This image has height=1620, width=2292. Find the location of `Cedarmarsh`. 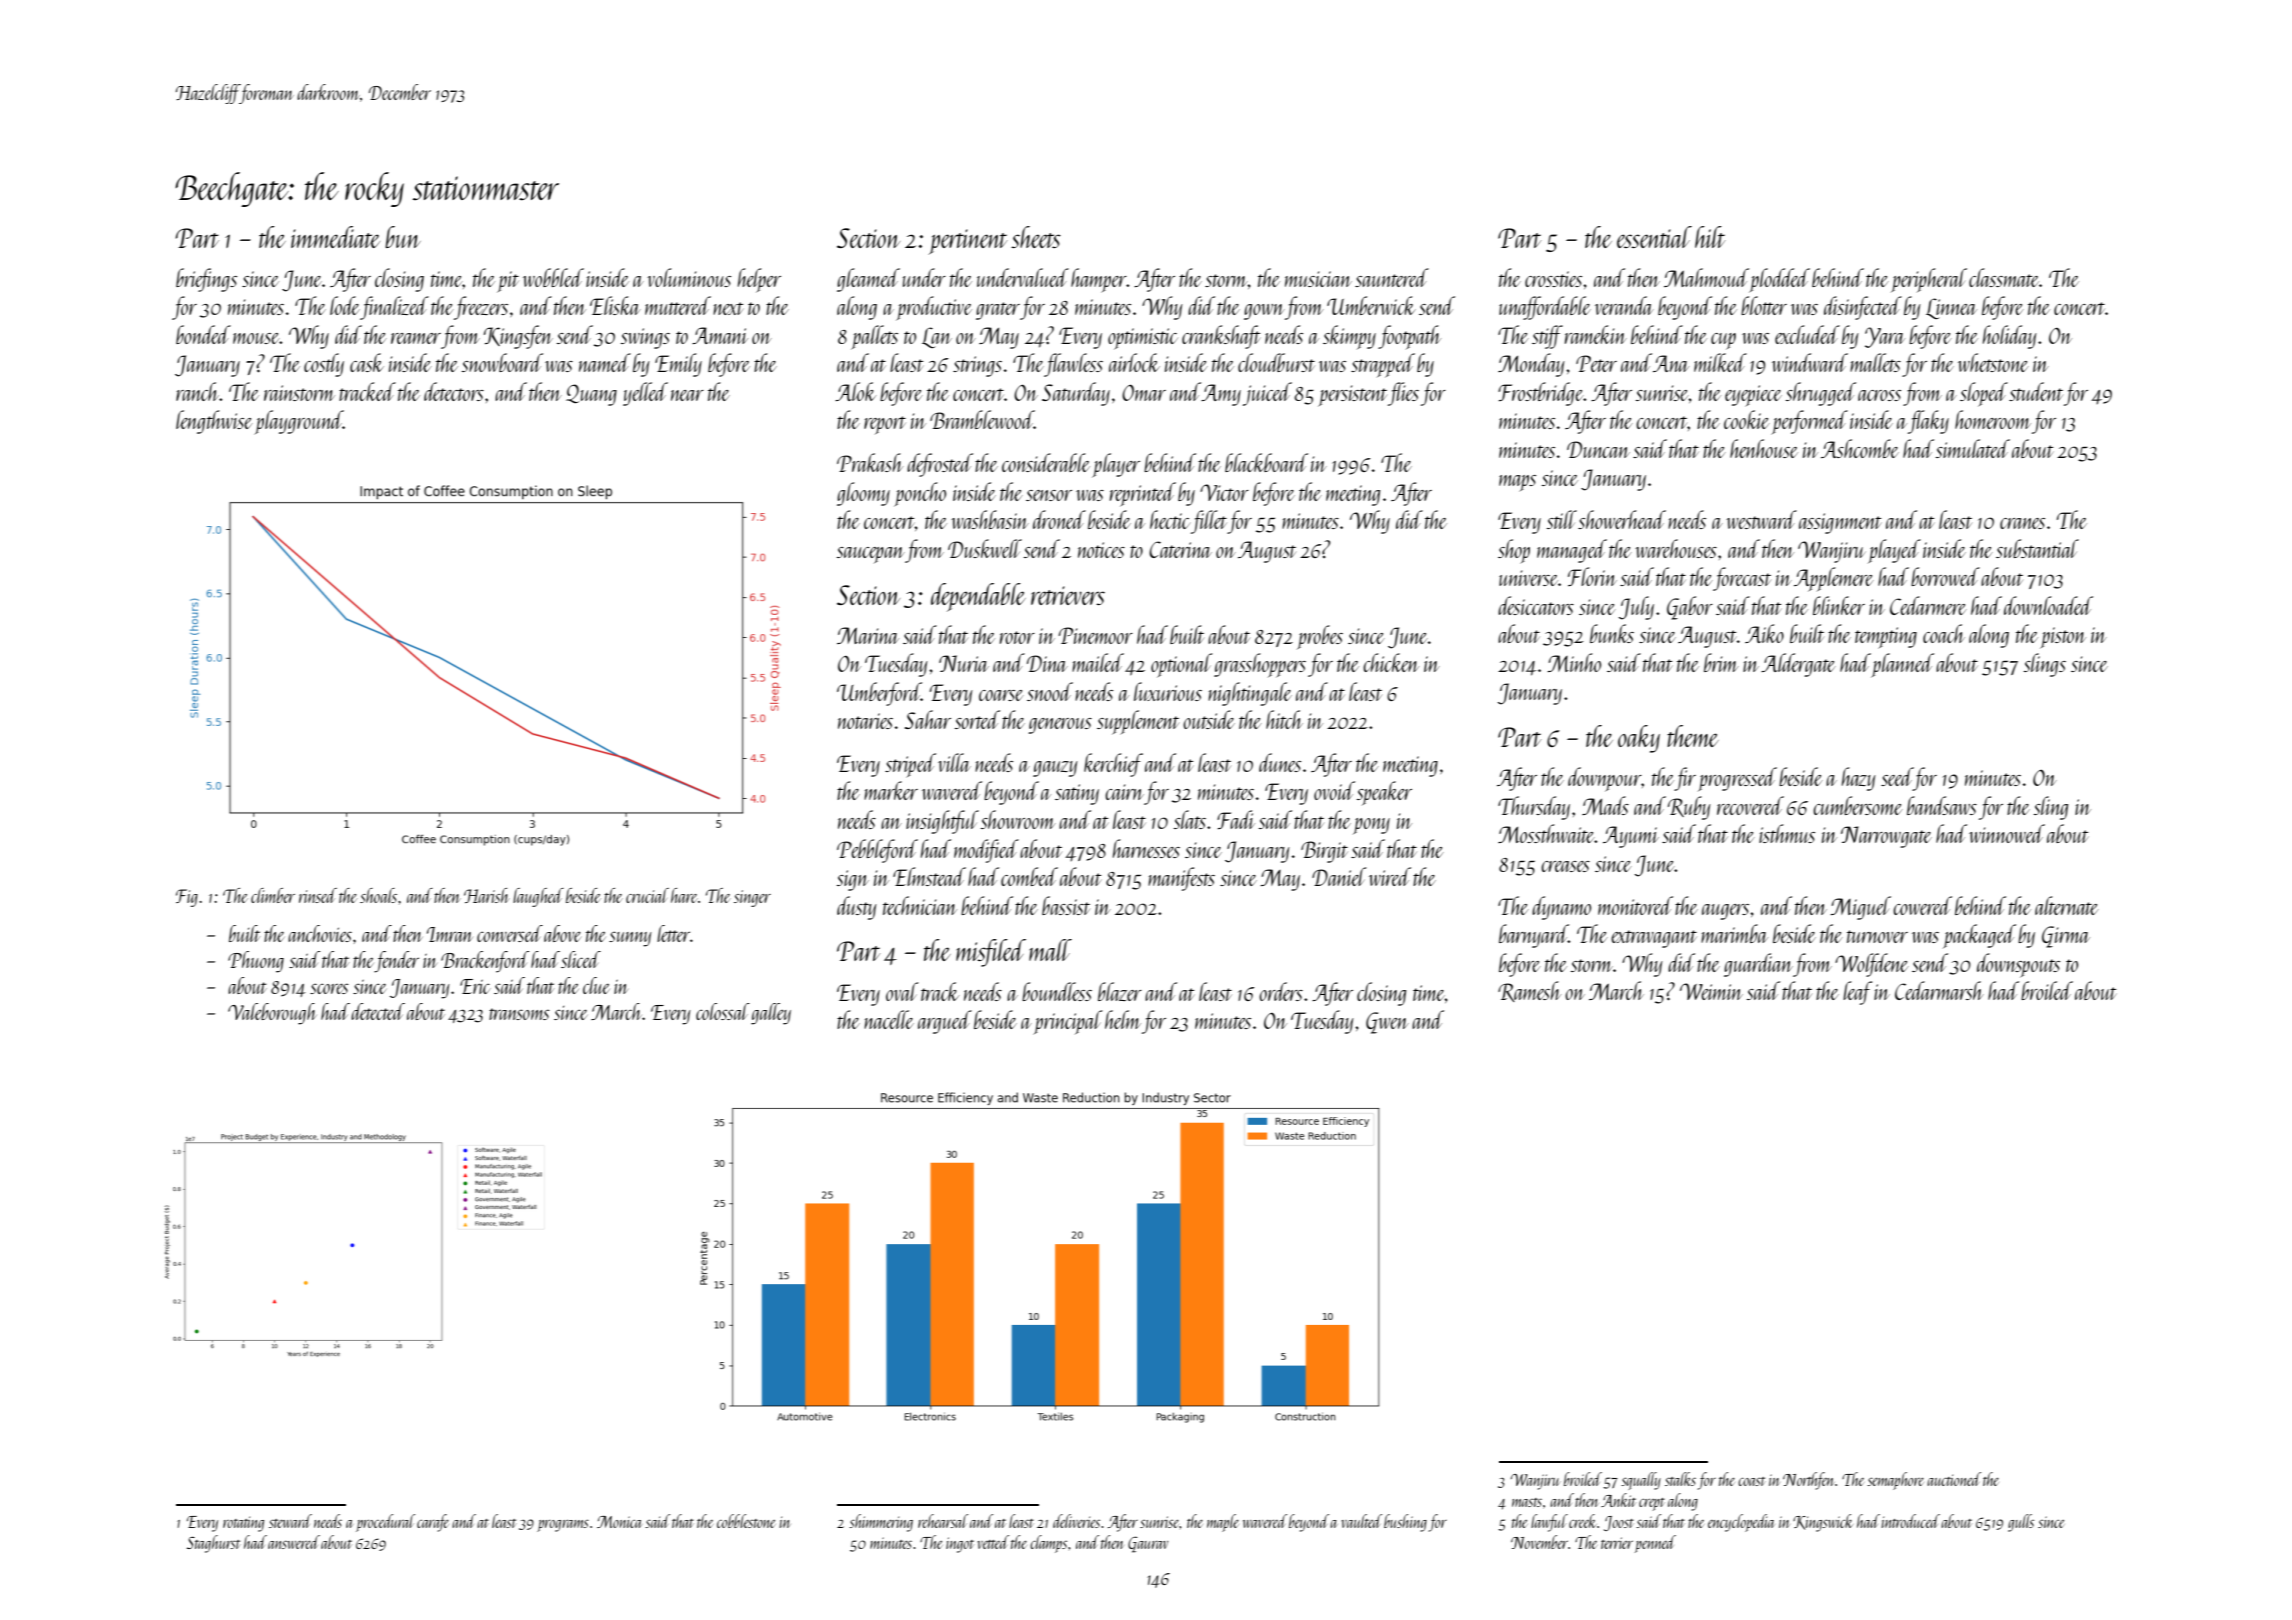

Cedarmarsh is located at coordinates (1939, 990).
